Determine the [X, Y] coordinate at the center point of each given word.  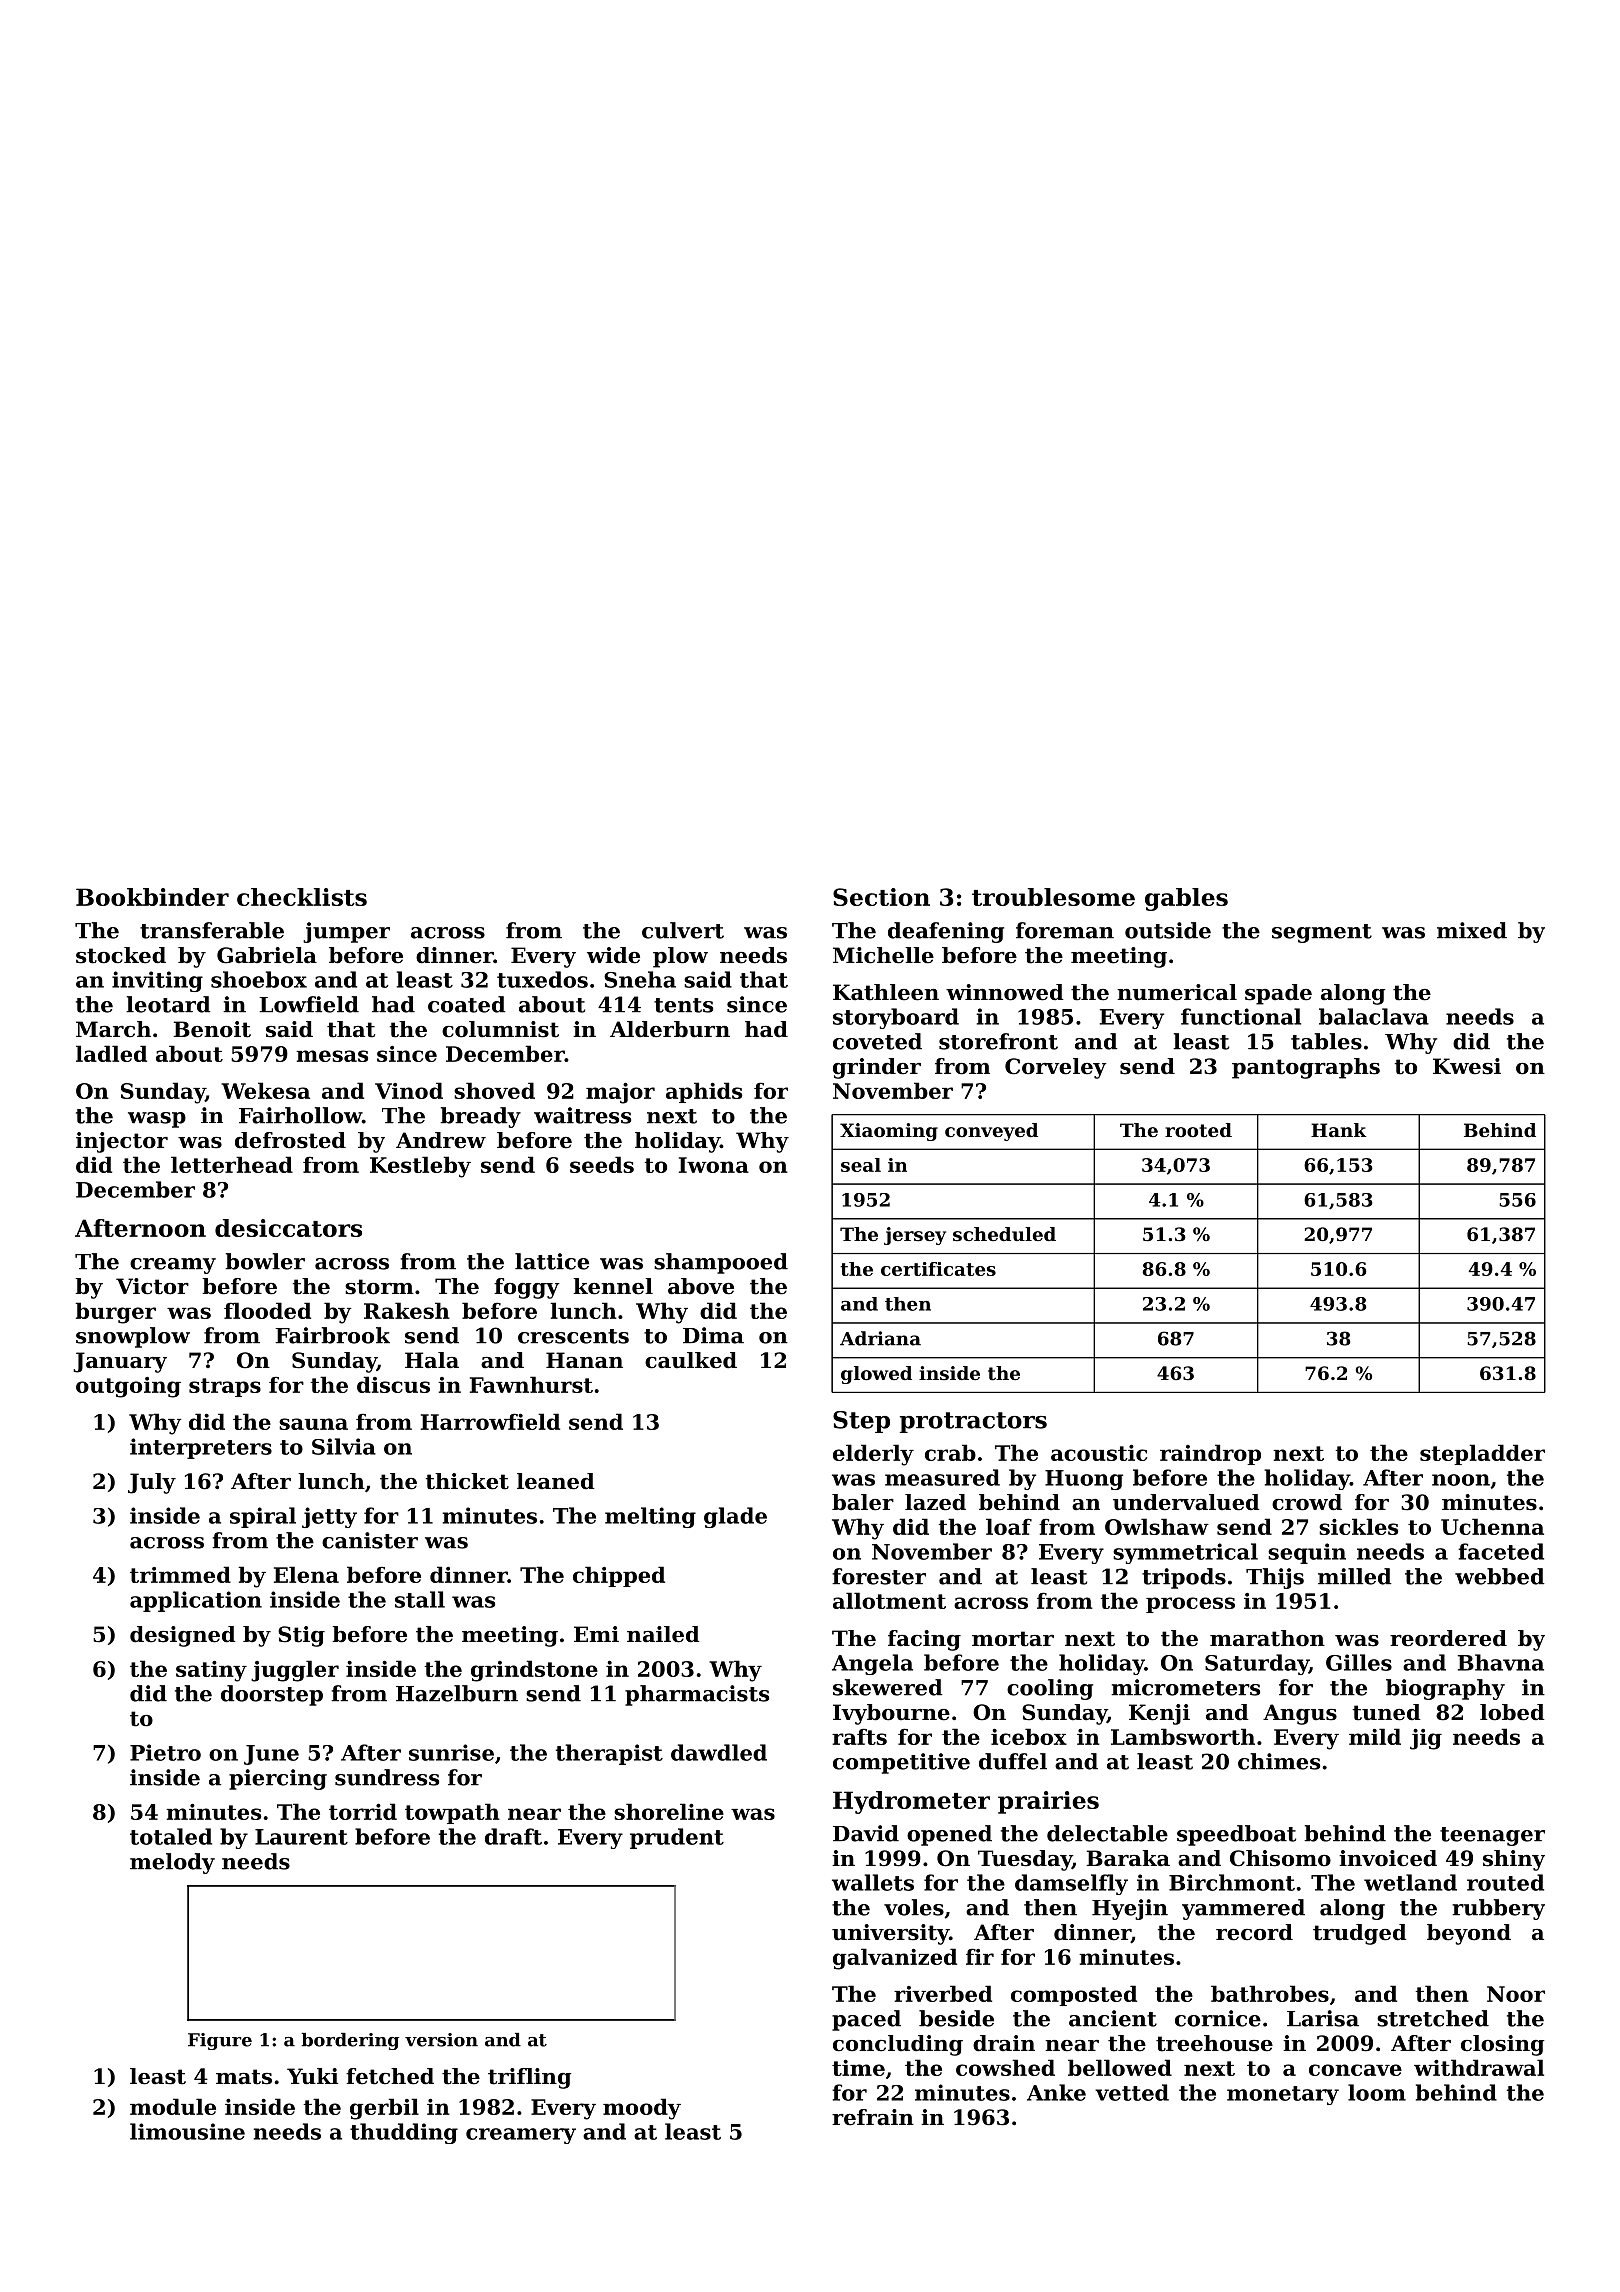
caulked [691, 1360]
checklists [302, 897]
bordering [350, 2041]
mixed [1472, 930]
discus [393, 1384]
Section [881, 897]
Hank [1339, 1130]
